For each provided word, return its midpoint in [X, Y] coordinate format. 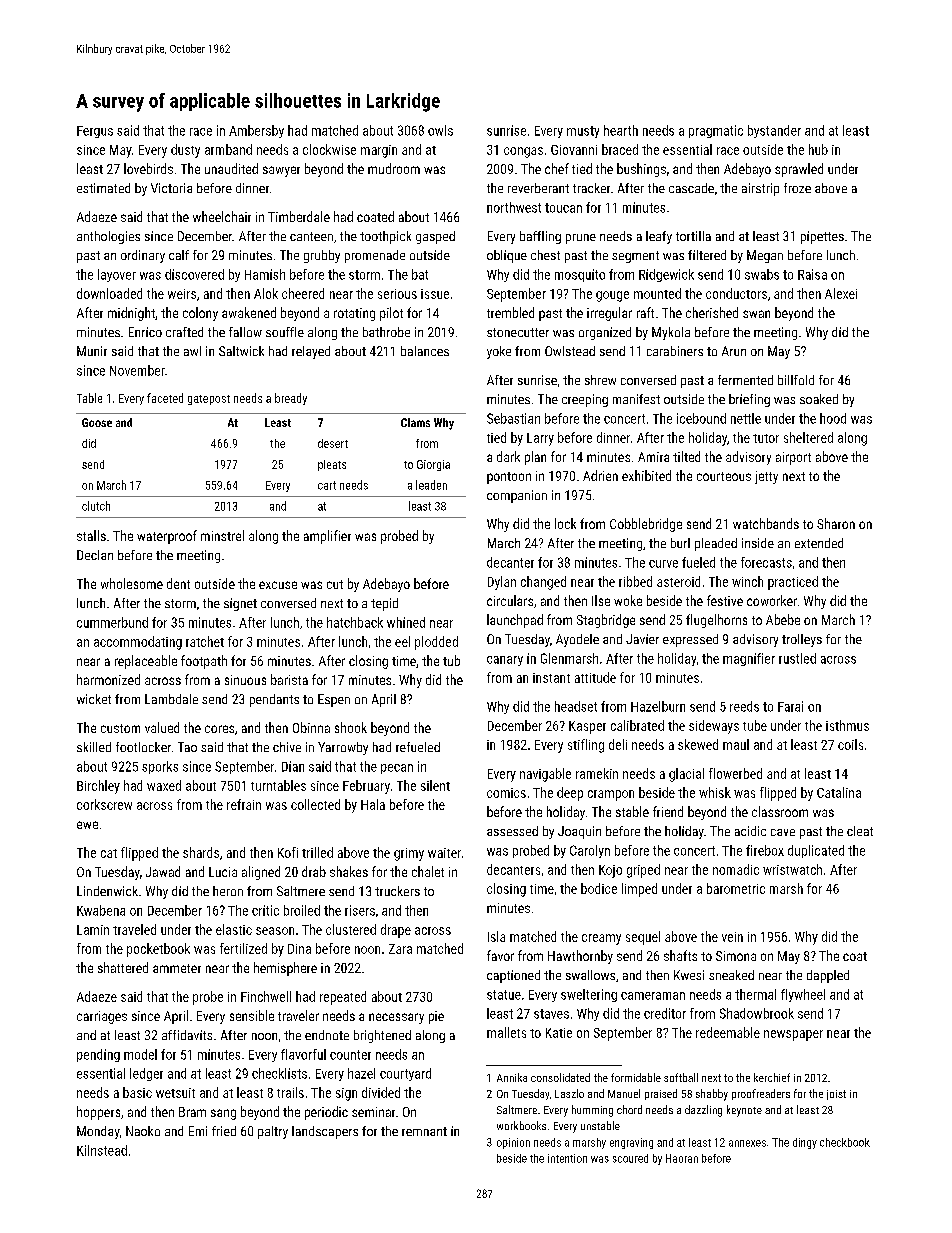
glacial [686, 775]
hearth [621, 130]
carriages [102, 1017]
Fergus [95, 132]
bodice [599, 888]
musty [583, 132]
